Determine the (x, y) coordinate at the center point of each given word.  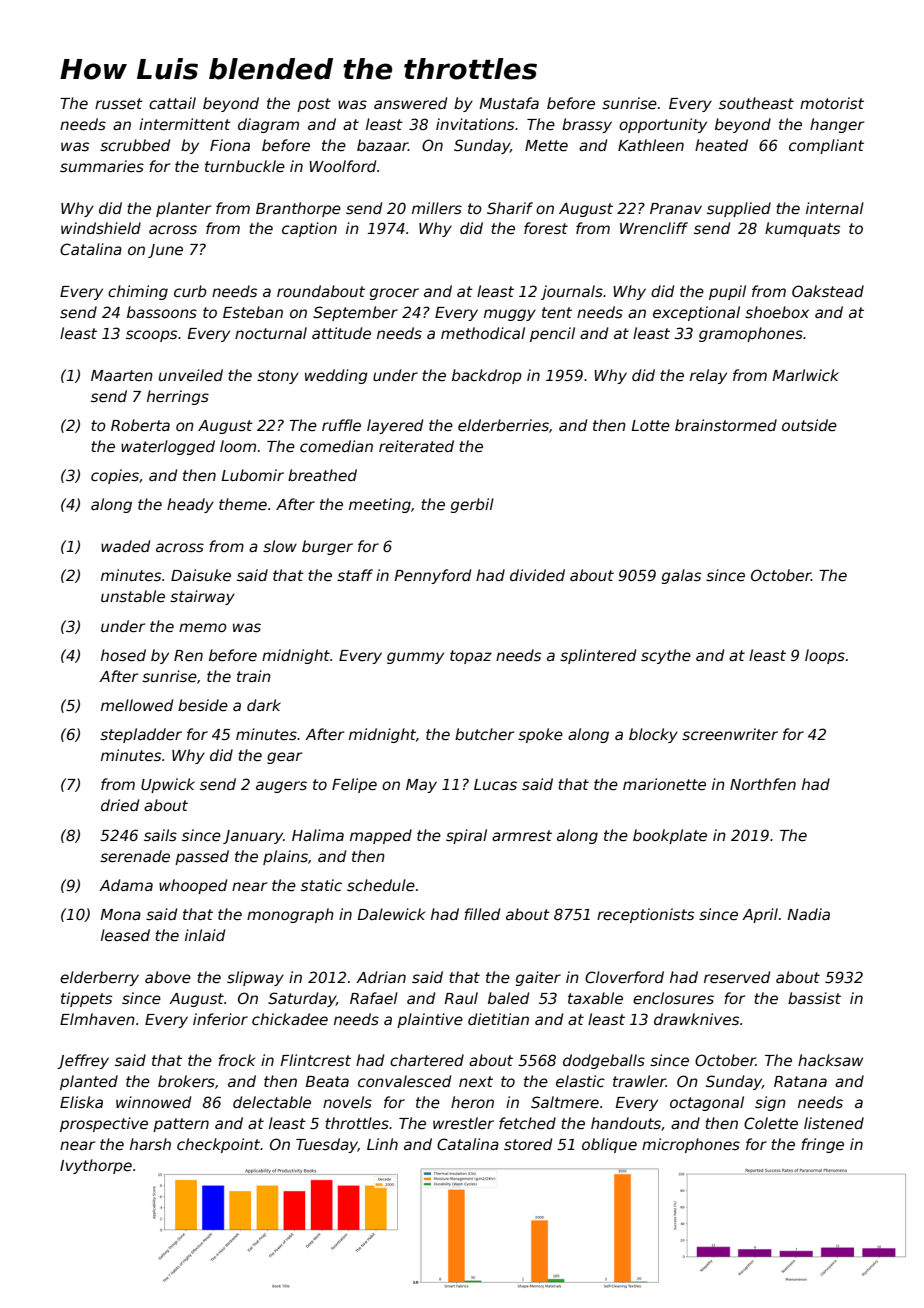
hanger (837, 125)
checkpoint (218, 1145)
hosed (123, 655)
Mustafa (509, 103)
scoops (151, 336)
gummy (415, 658)
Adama (126, 885)
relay (708, 376)
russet (119, 103)
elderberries (503, 425)
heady (190, 505)
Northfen (763, 784)
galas (681, 576)
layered (395, 426)
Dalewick (391, 914)
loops (825, 656)
